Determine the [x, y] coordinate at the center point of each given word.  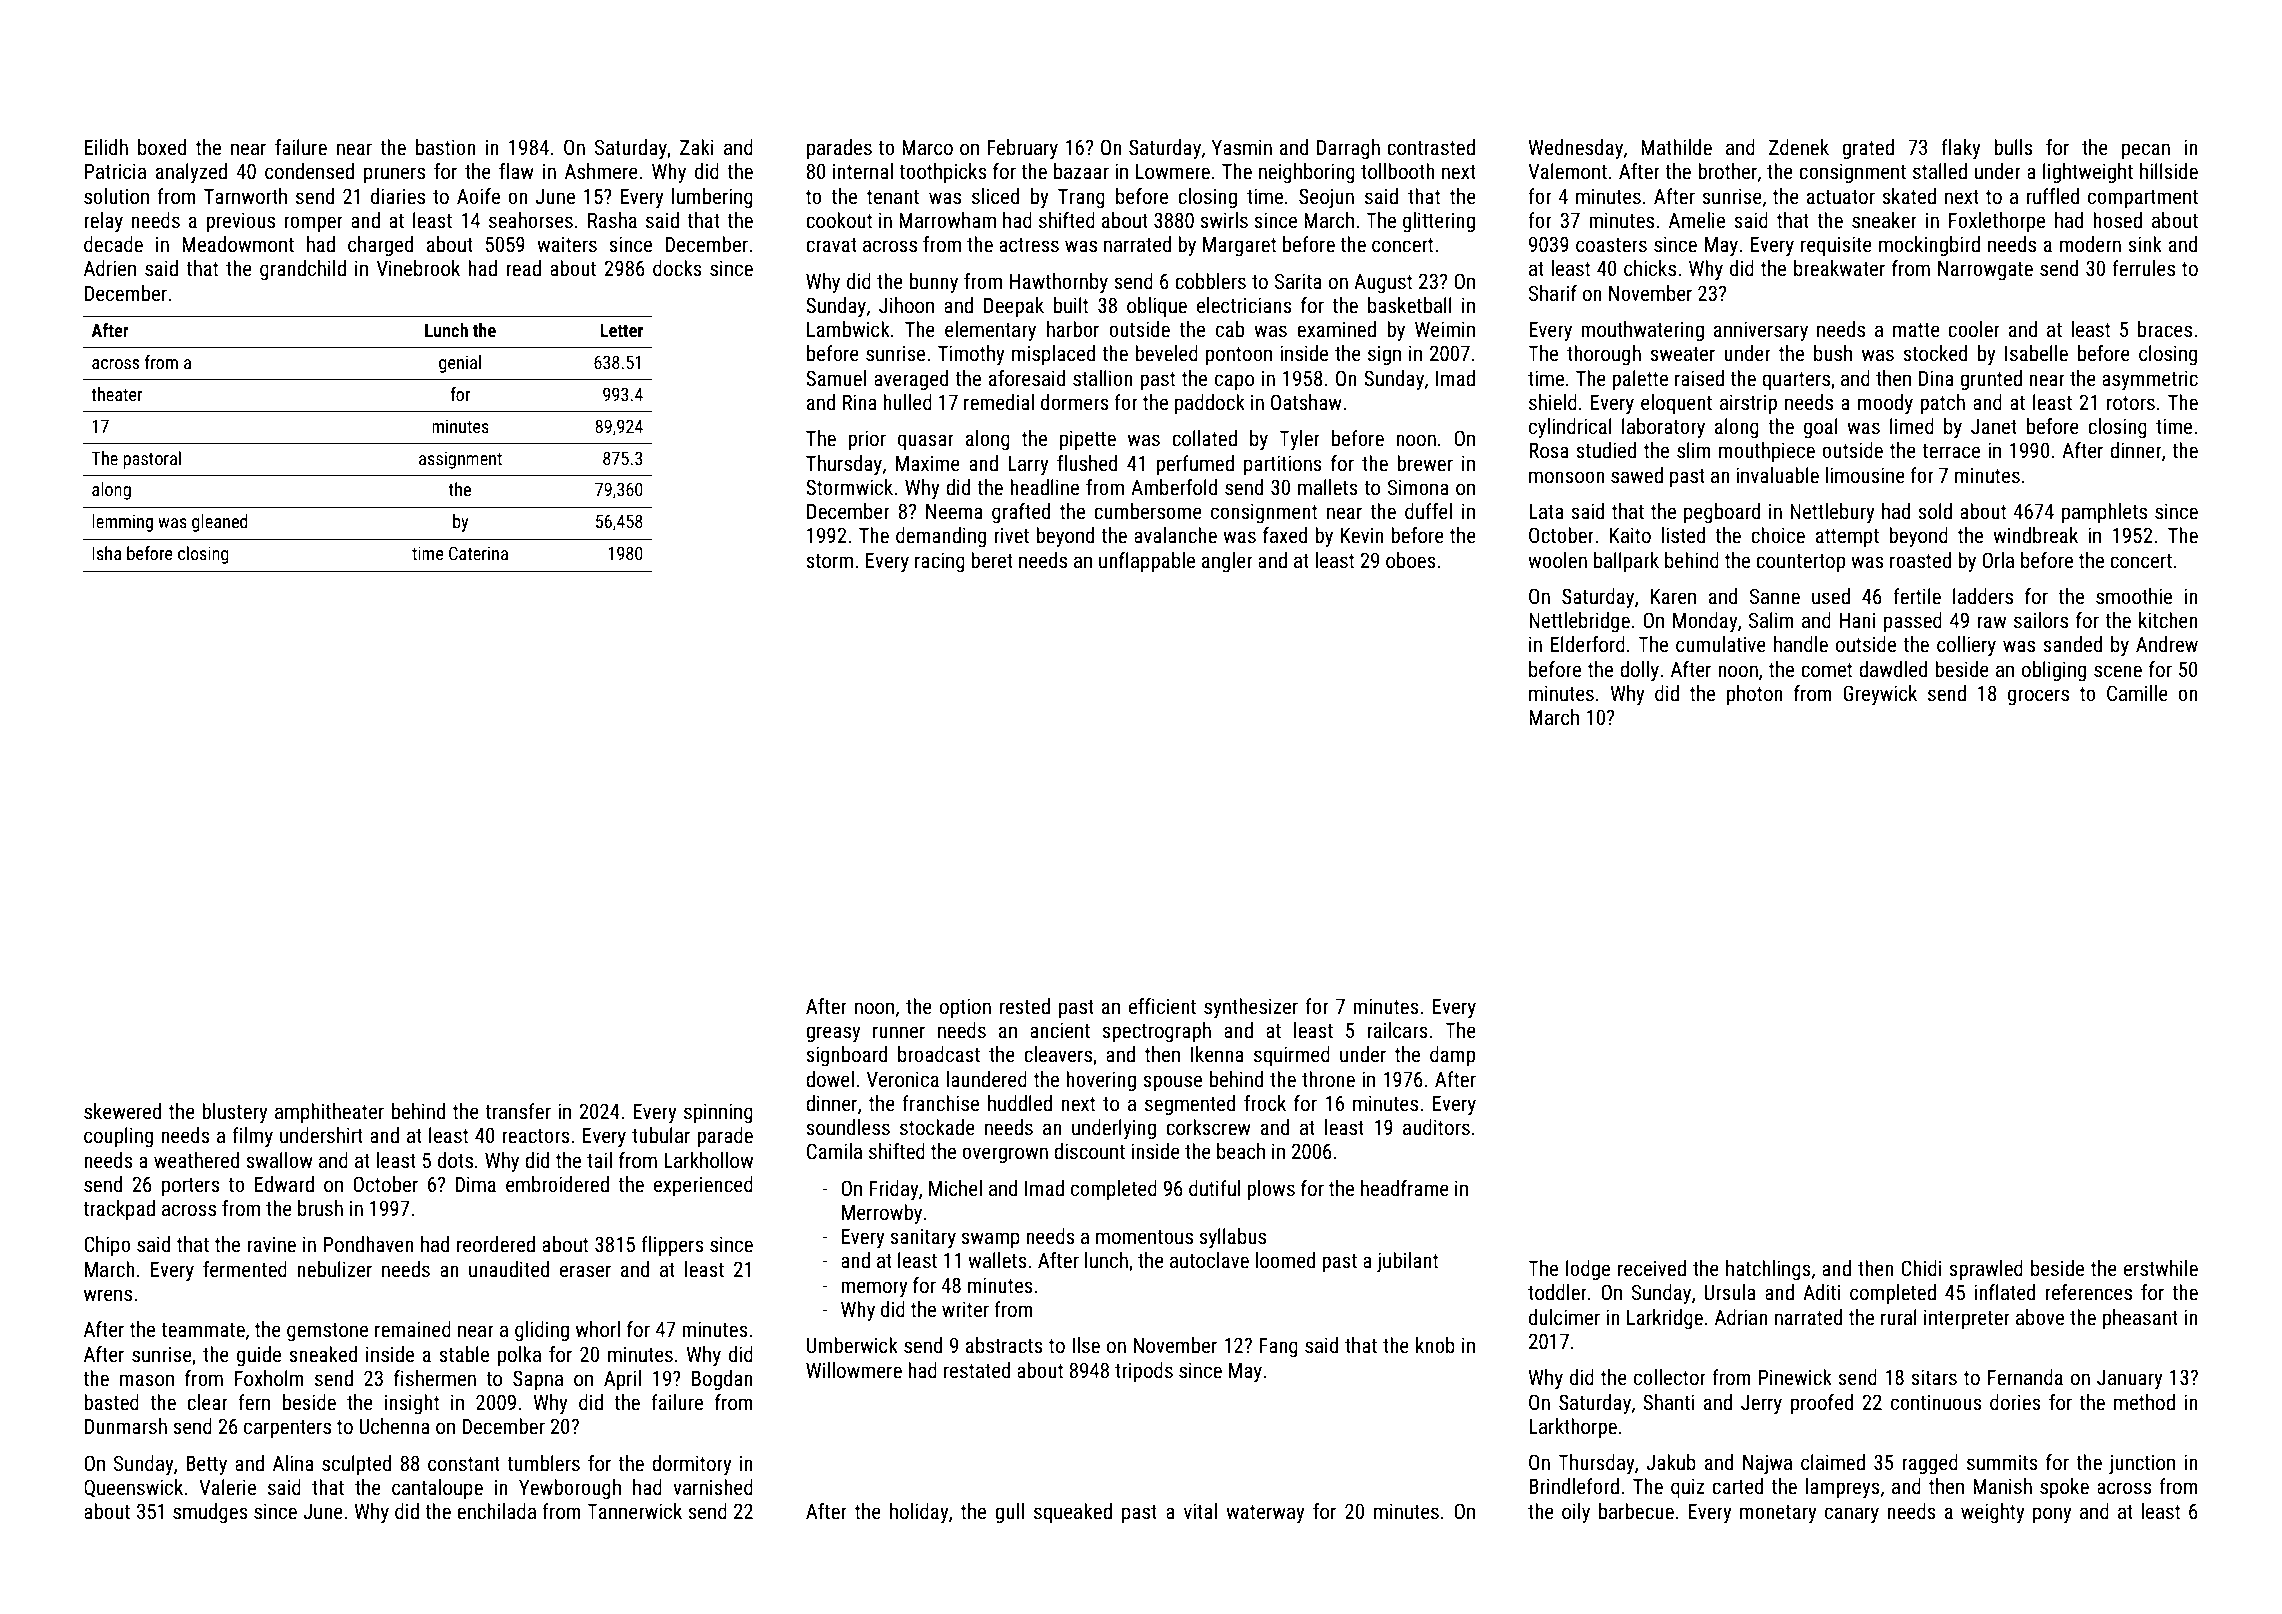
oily [1576, 1513]
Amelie [1697, 220]
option [965, 1008]
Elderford [1588, 644]
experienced [703, 1186]
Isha [106, 553]
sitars [1934, 1377]
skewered [122, 1111]
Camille [2137, 693]
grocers [2038, 697]
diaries [398, 196]
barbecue [1636, 1511]
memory [874, 1289]
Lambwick [848, 329]
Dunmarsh [126, 1426]
